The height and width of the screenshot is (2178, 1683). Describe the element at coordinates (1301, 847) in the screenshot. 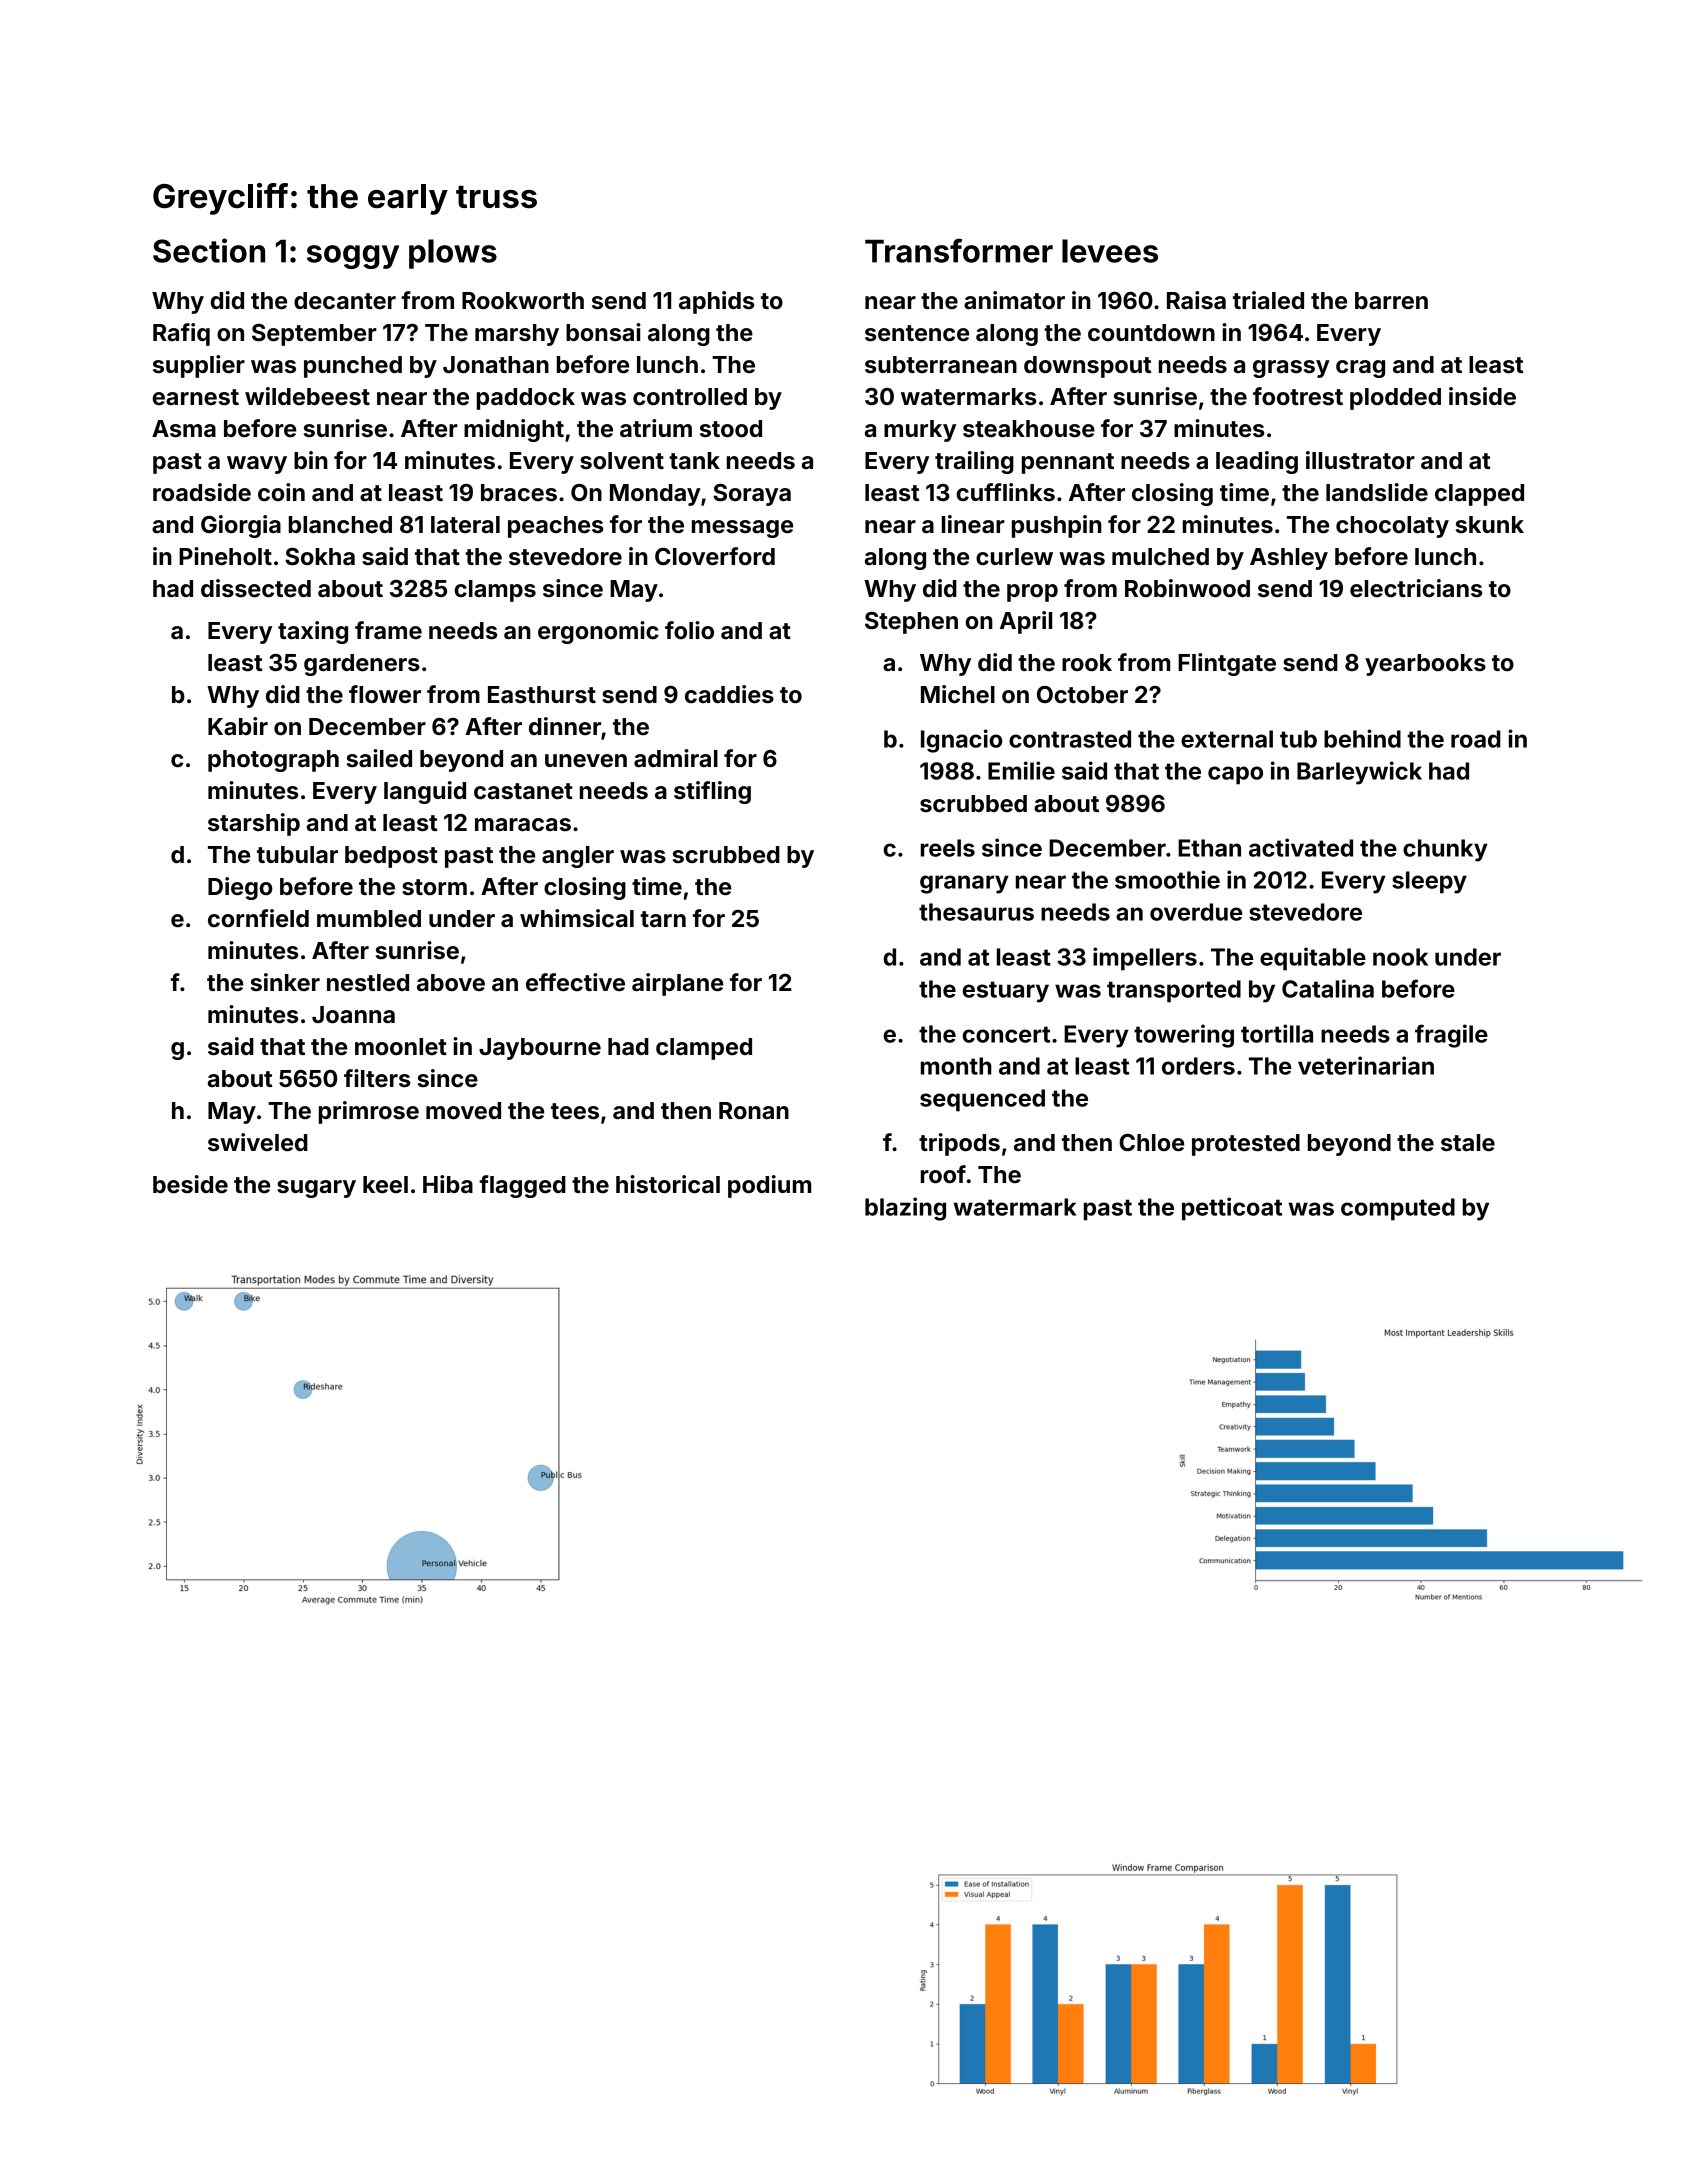

I see `activated` at that location.
